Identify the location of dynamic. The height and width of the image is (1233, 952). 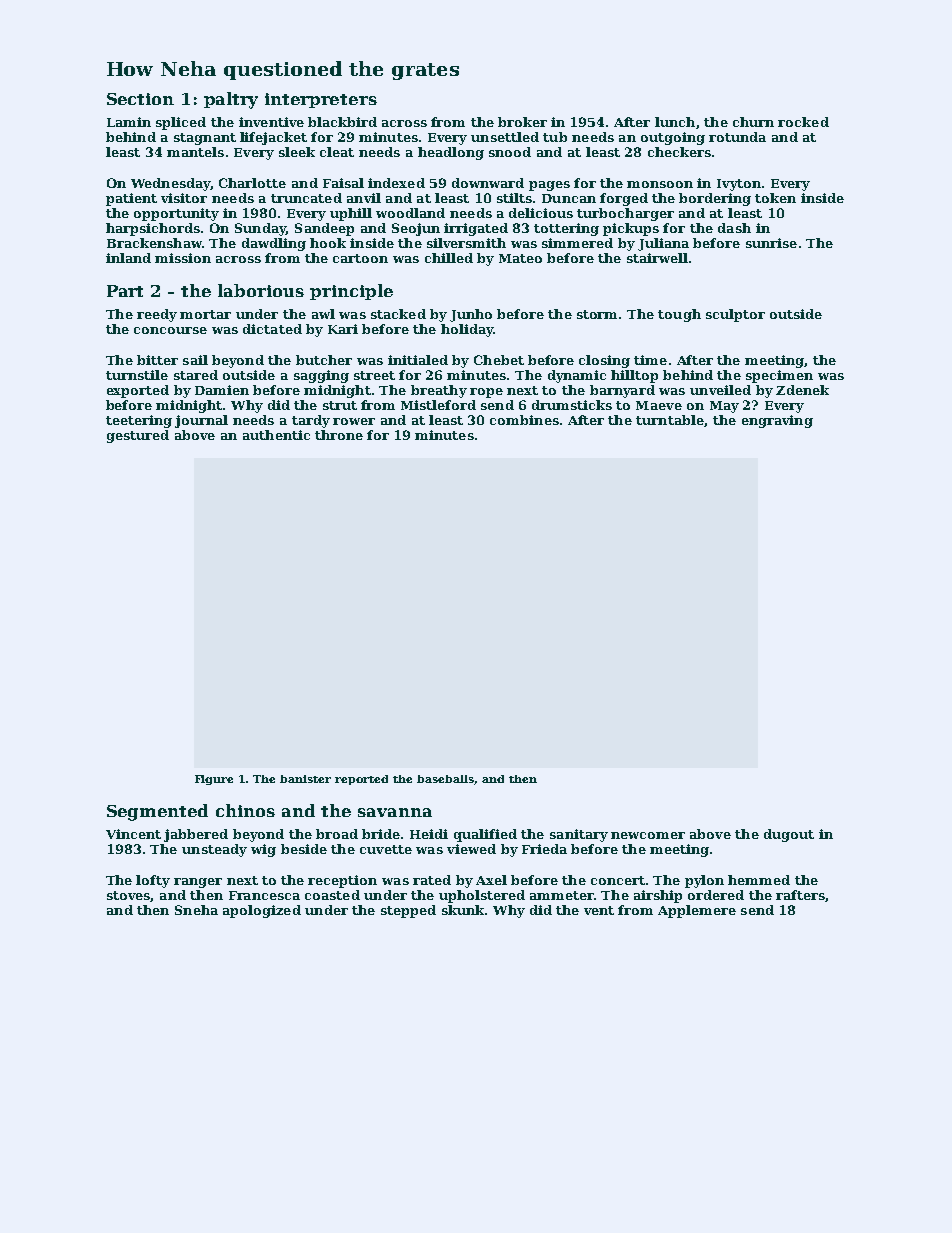
(577, 376).
